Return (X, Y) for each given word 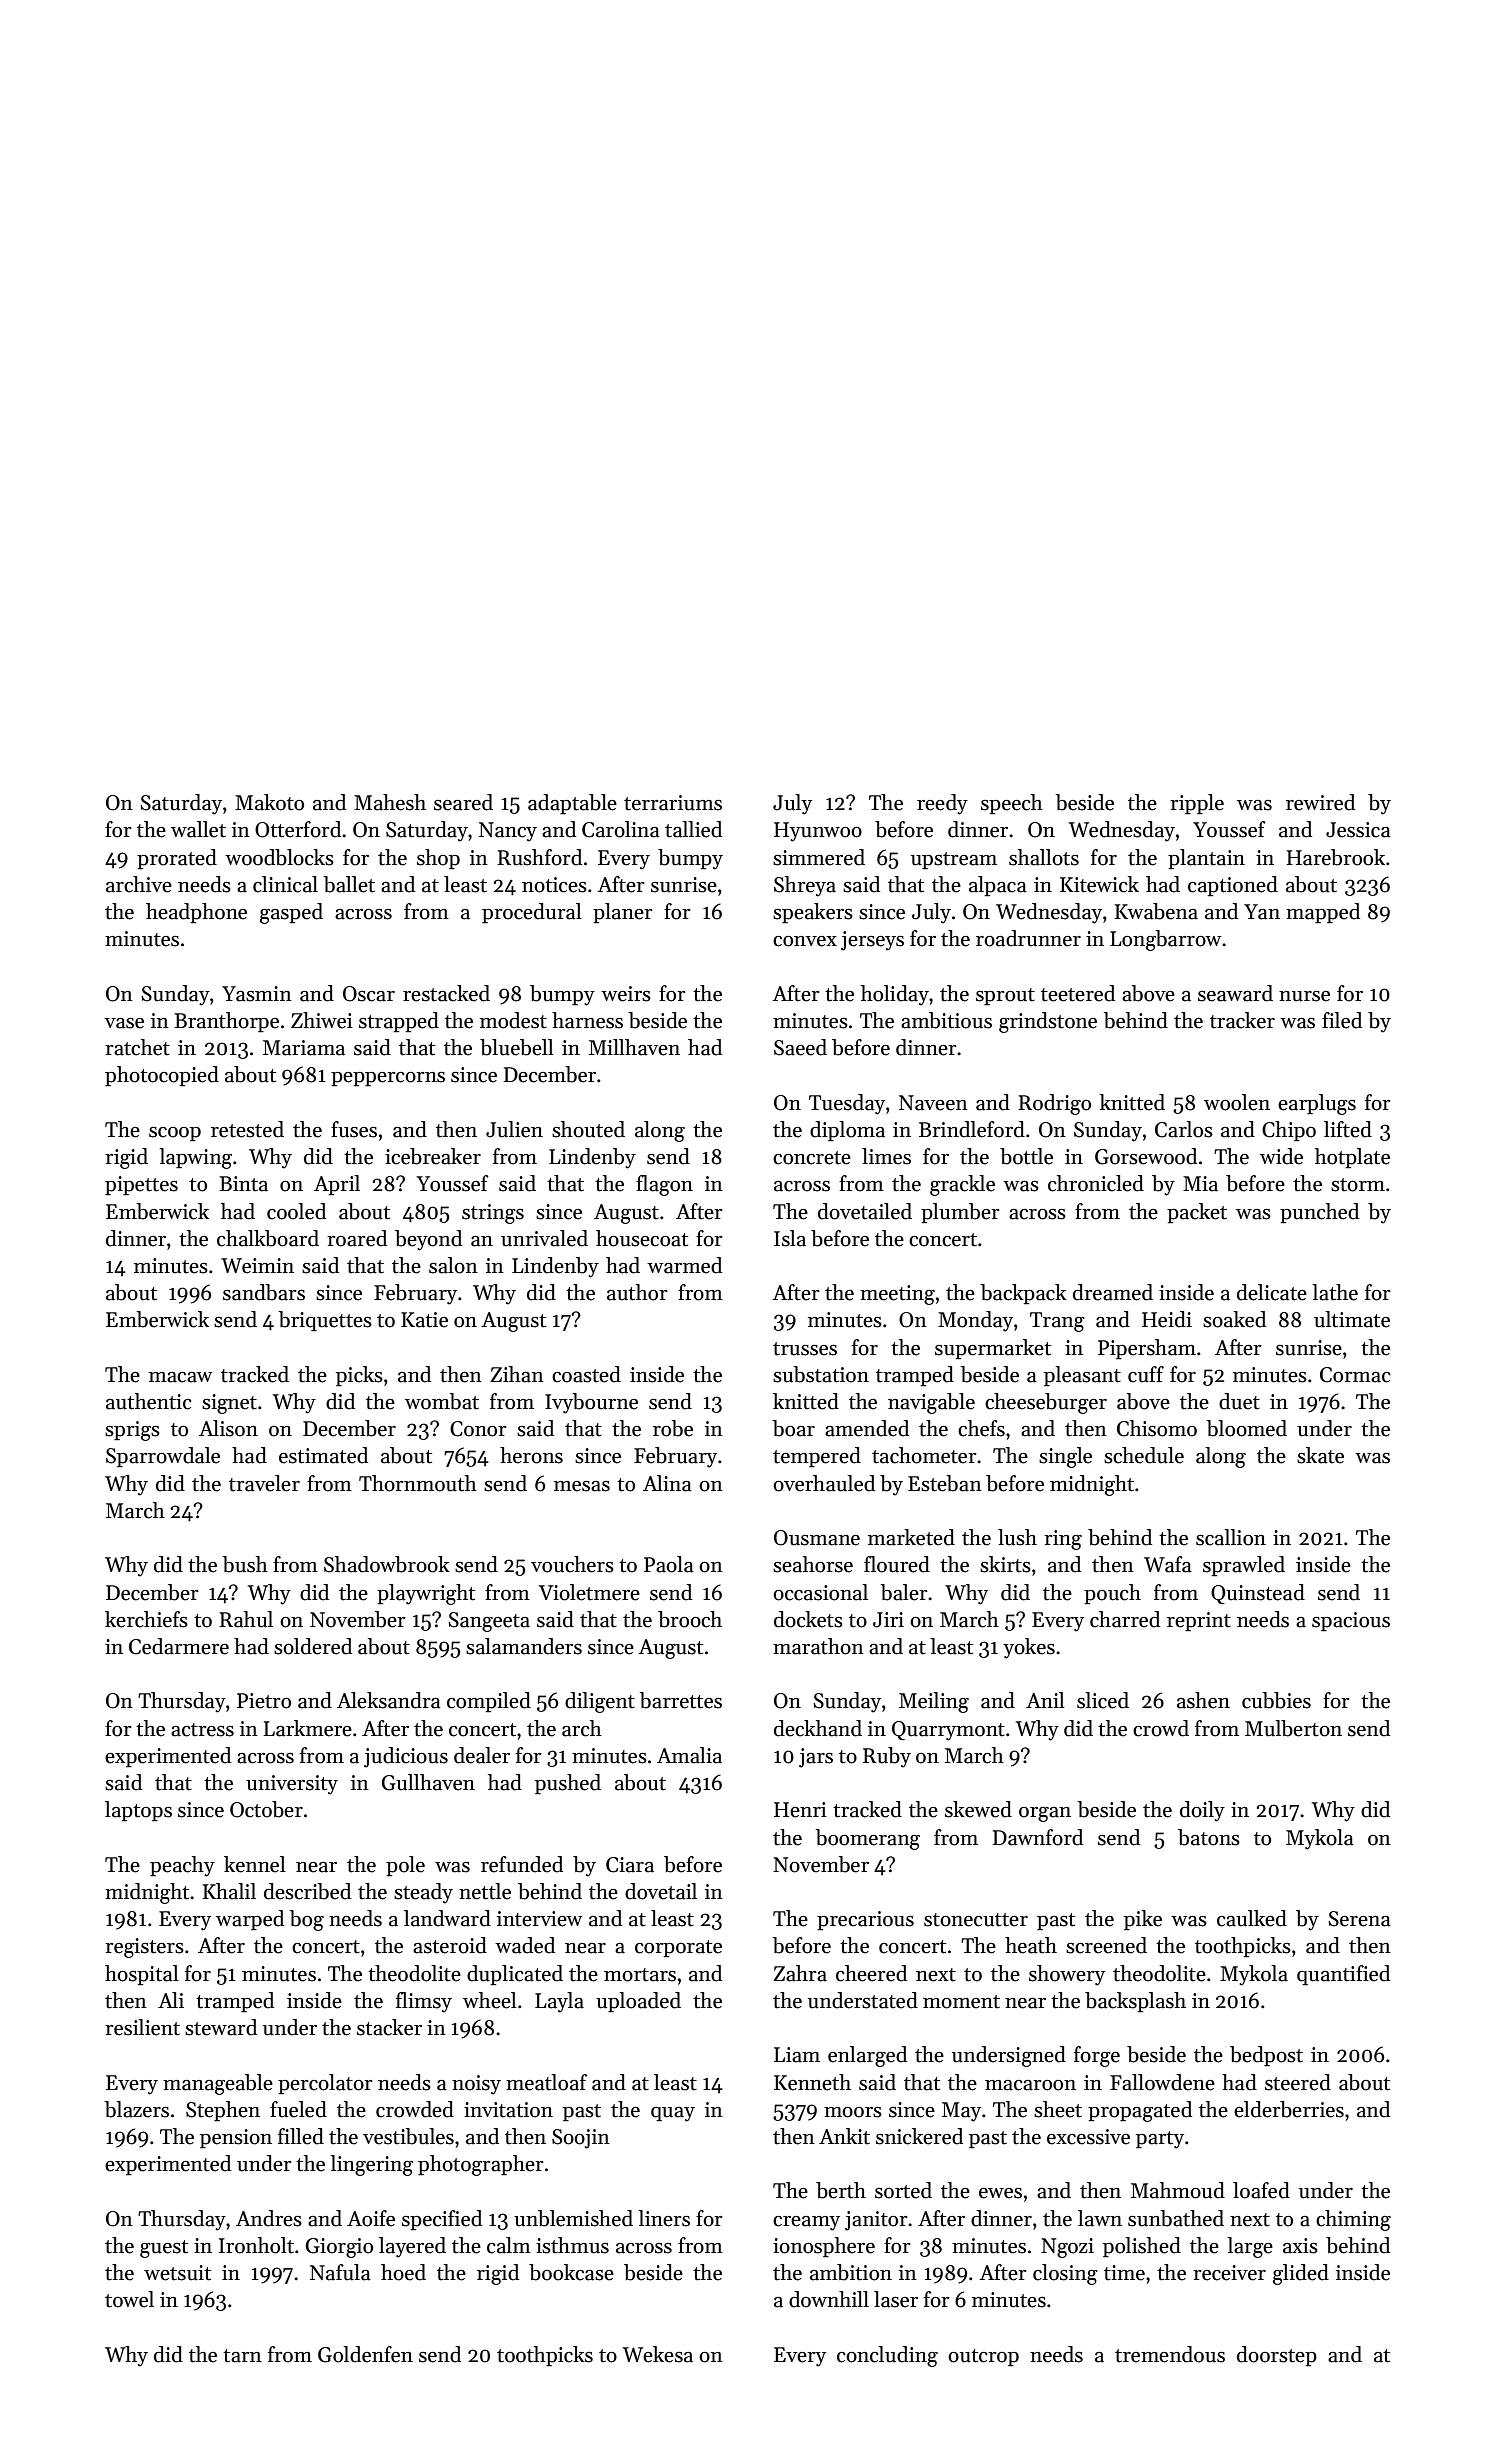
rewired (1320, 802)
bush (245, 1564)
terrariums (673, 803)
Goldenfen (365, 2354)
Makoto (269, 802)
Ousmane (817, 1538)
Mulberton (1293, 1728)
